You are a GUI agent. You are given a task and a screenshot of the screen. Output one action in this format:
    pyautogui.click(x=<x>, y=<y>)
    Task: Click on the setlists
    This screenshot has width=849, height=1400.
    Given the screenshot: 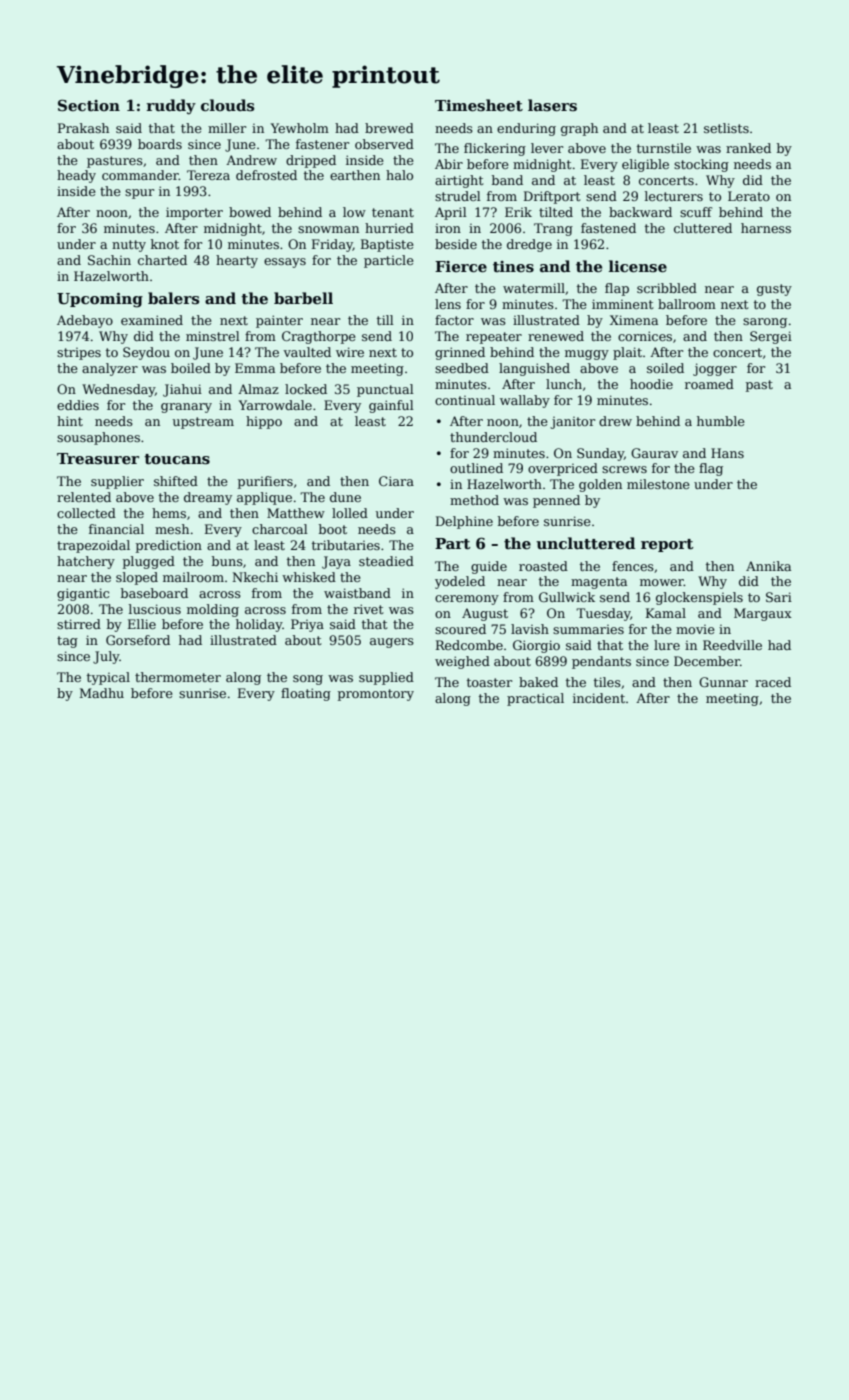 What is the action you would take?
    pyautogui.click(x=726, y=128)
